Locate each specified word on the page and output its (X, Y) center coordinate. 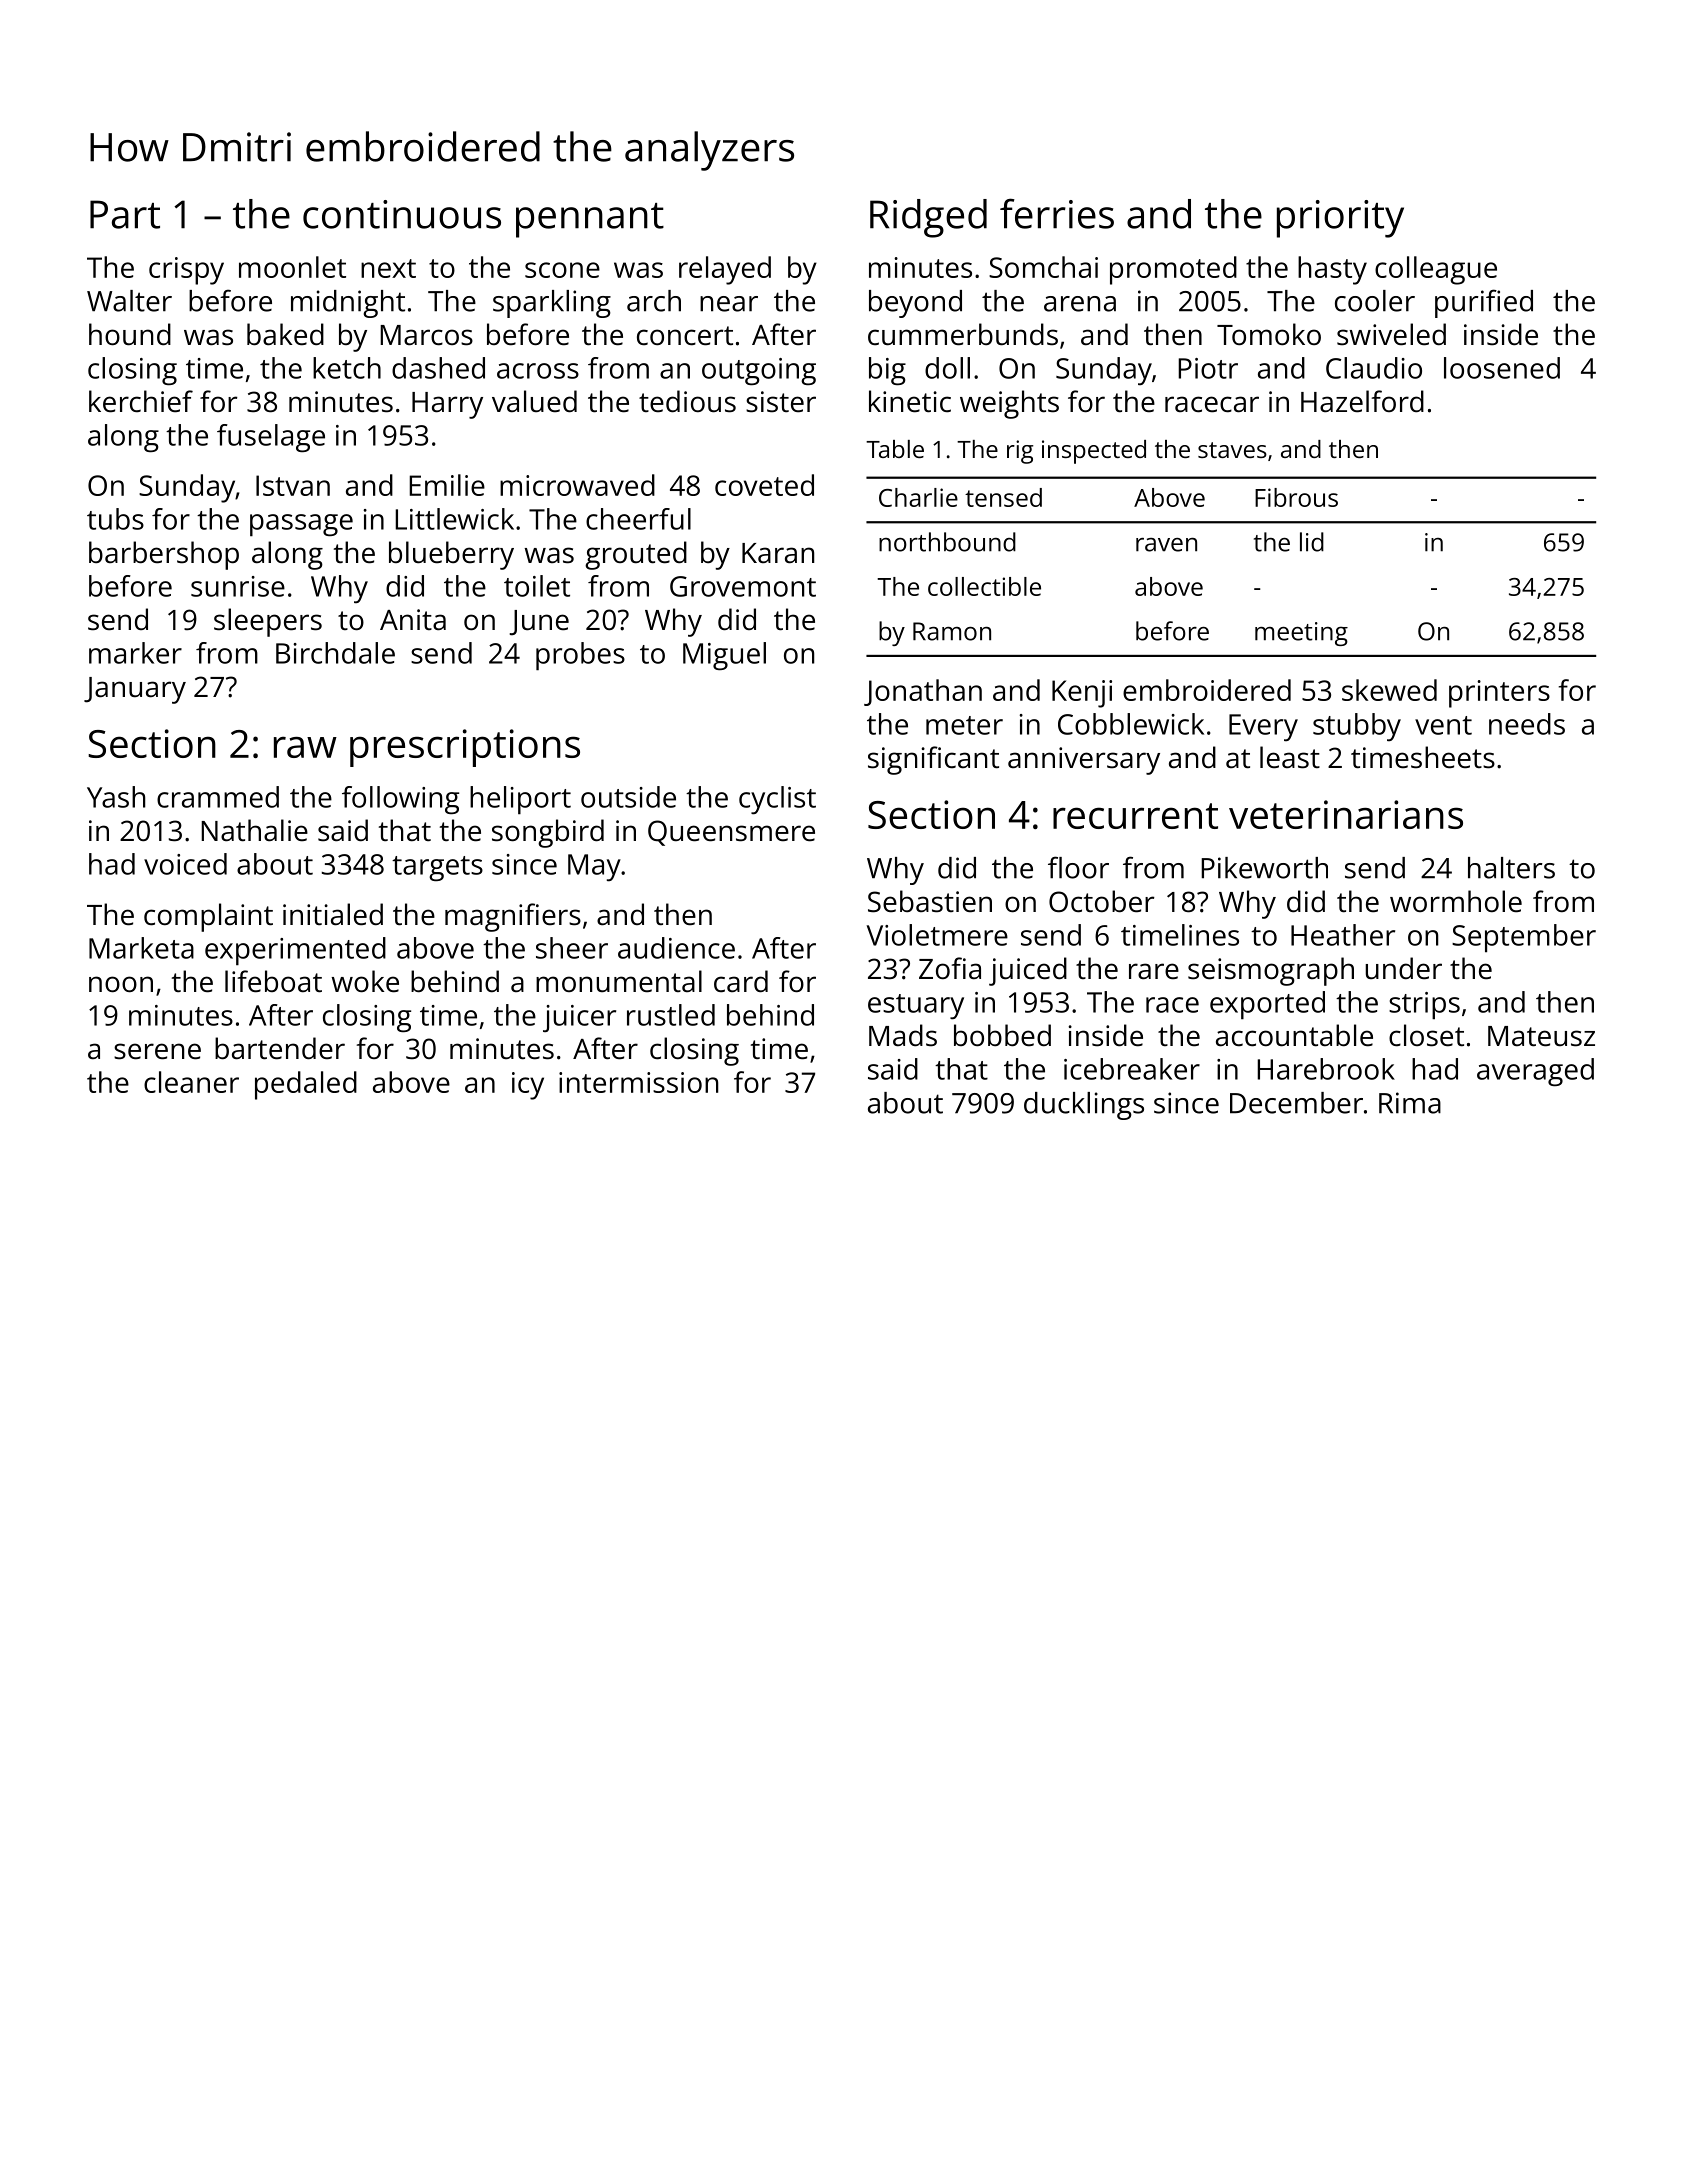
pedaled (306, 1085)
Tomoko (1269, 334)
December (1296, 1103)
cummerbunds (963, 334)
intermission (638, 1082)
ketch (347, 368)
